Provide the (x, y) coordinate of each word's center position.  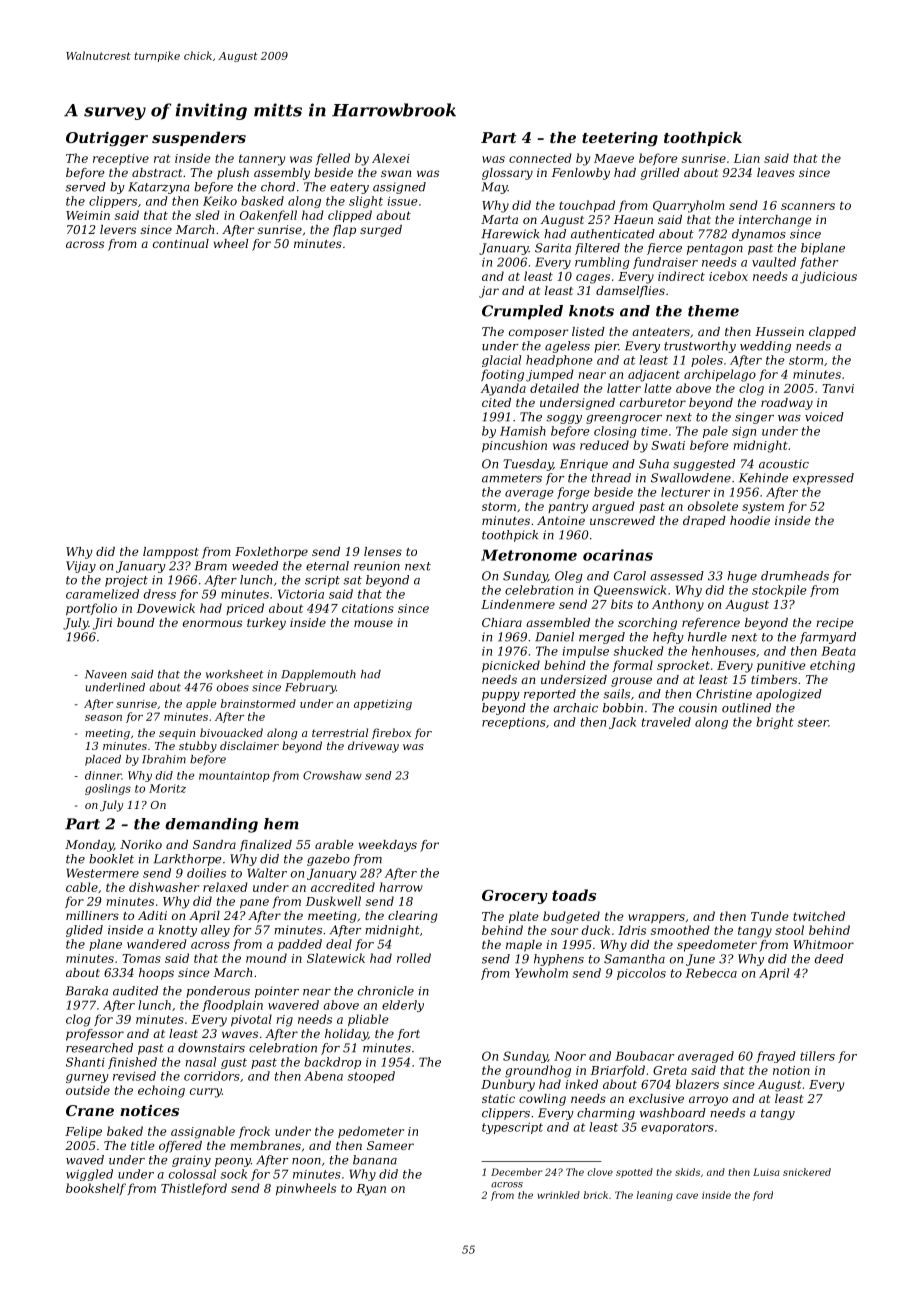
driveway (373, 747)
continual (181, 243)
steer (813, 722)
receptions (514, 723)
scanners (808, 206)
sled (207, 215)
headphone (559, 361)
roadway (787, 404)
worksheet (234, 674)
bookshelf (96, 1189)
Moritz (167, 788)
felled (333, 159)
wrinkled (559, 1195)
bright (775, 723)
